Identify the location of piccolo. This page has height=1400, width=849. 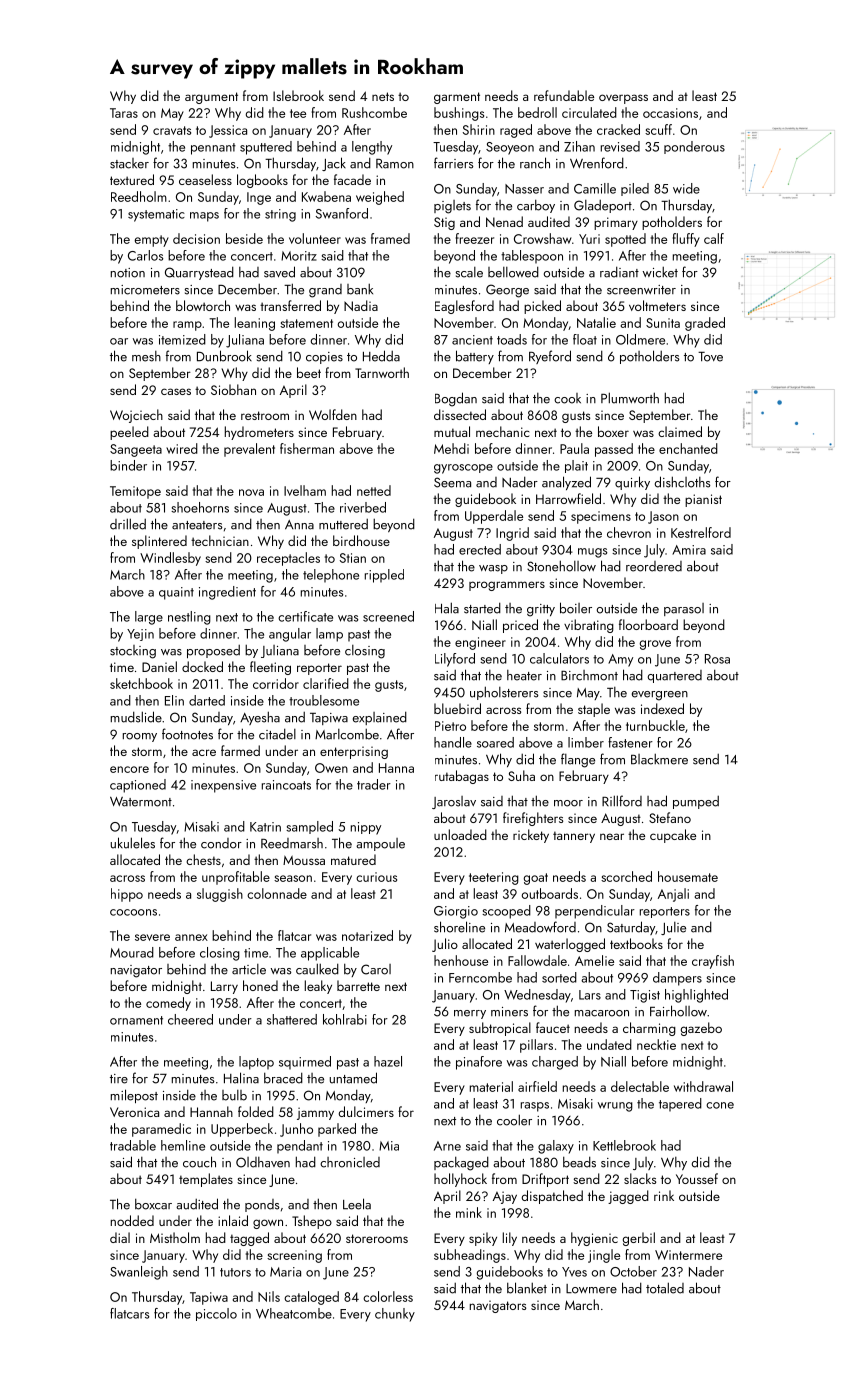
(216, 1314).
